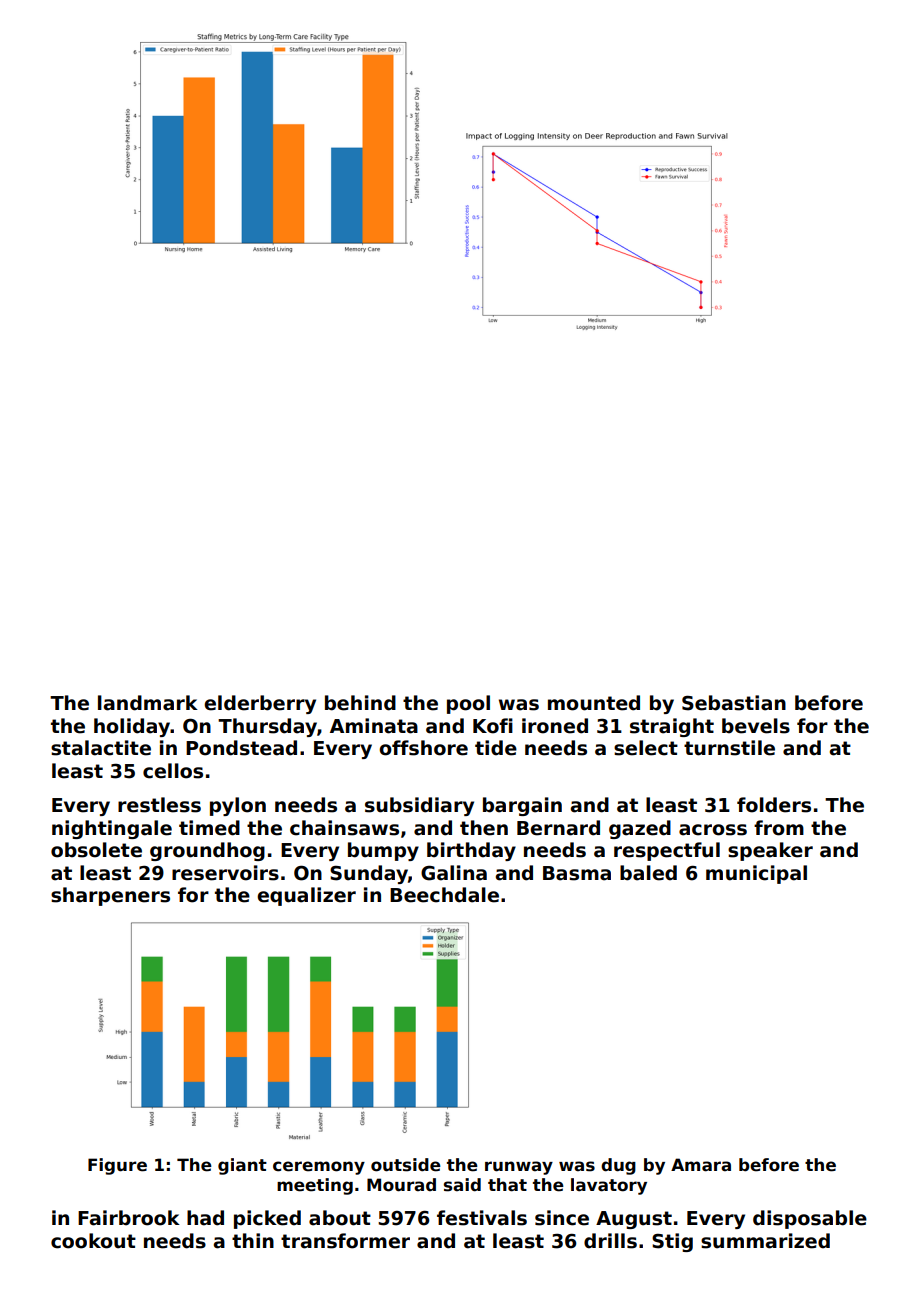 The width and height of the screenshot is (924, 1314). Describe the element at coordinates (618, 1166) in the screenshot. I see `dug` at that location.
